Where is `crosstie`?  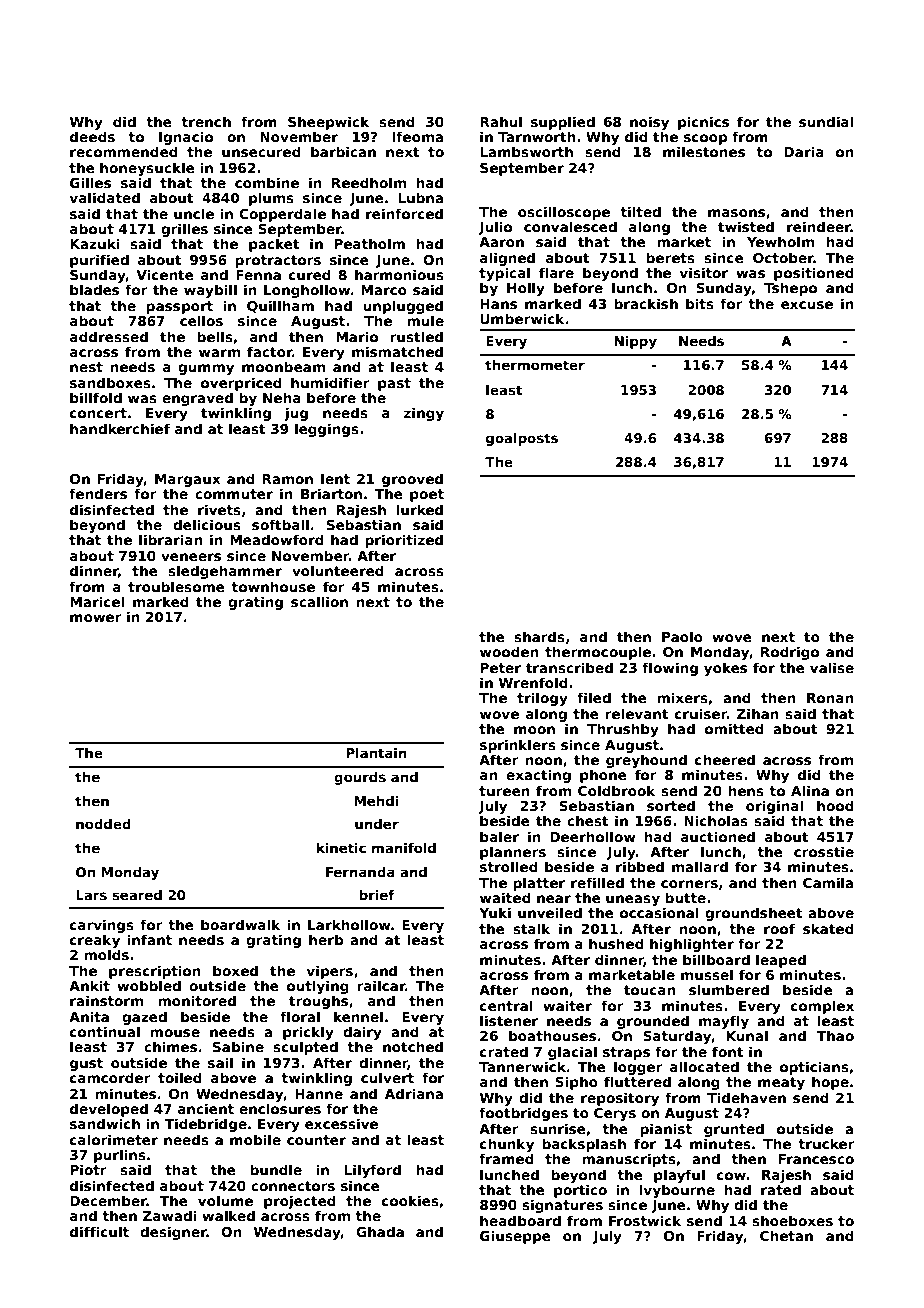 crosstie is located at coordinates (824, 851).
